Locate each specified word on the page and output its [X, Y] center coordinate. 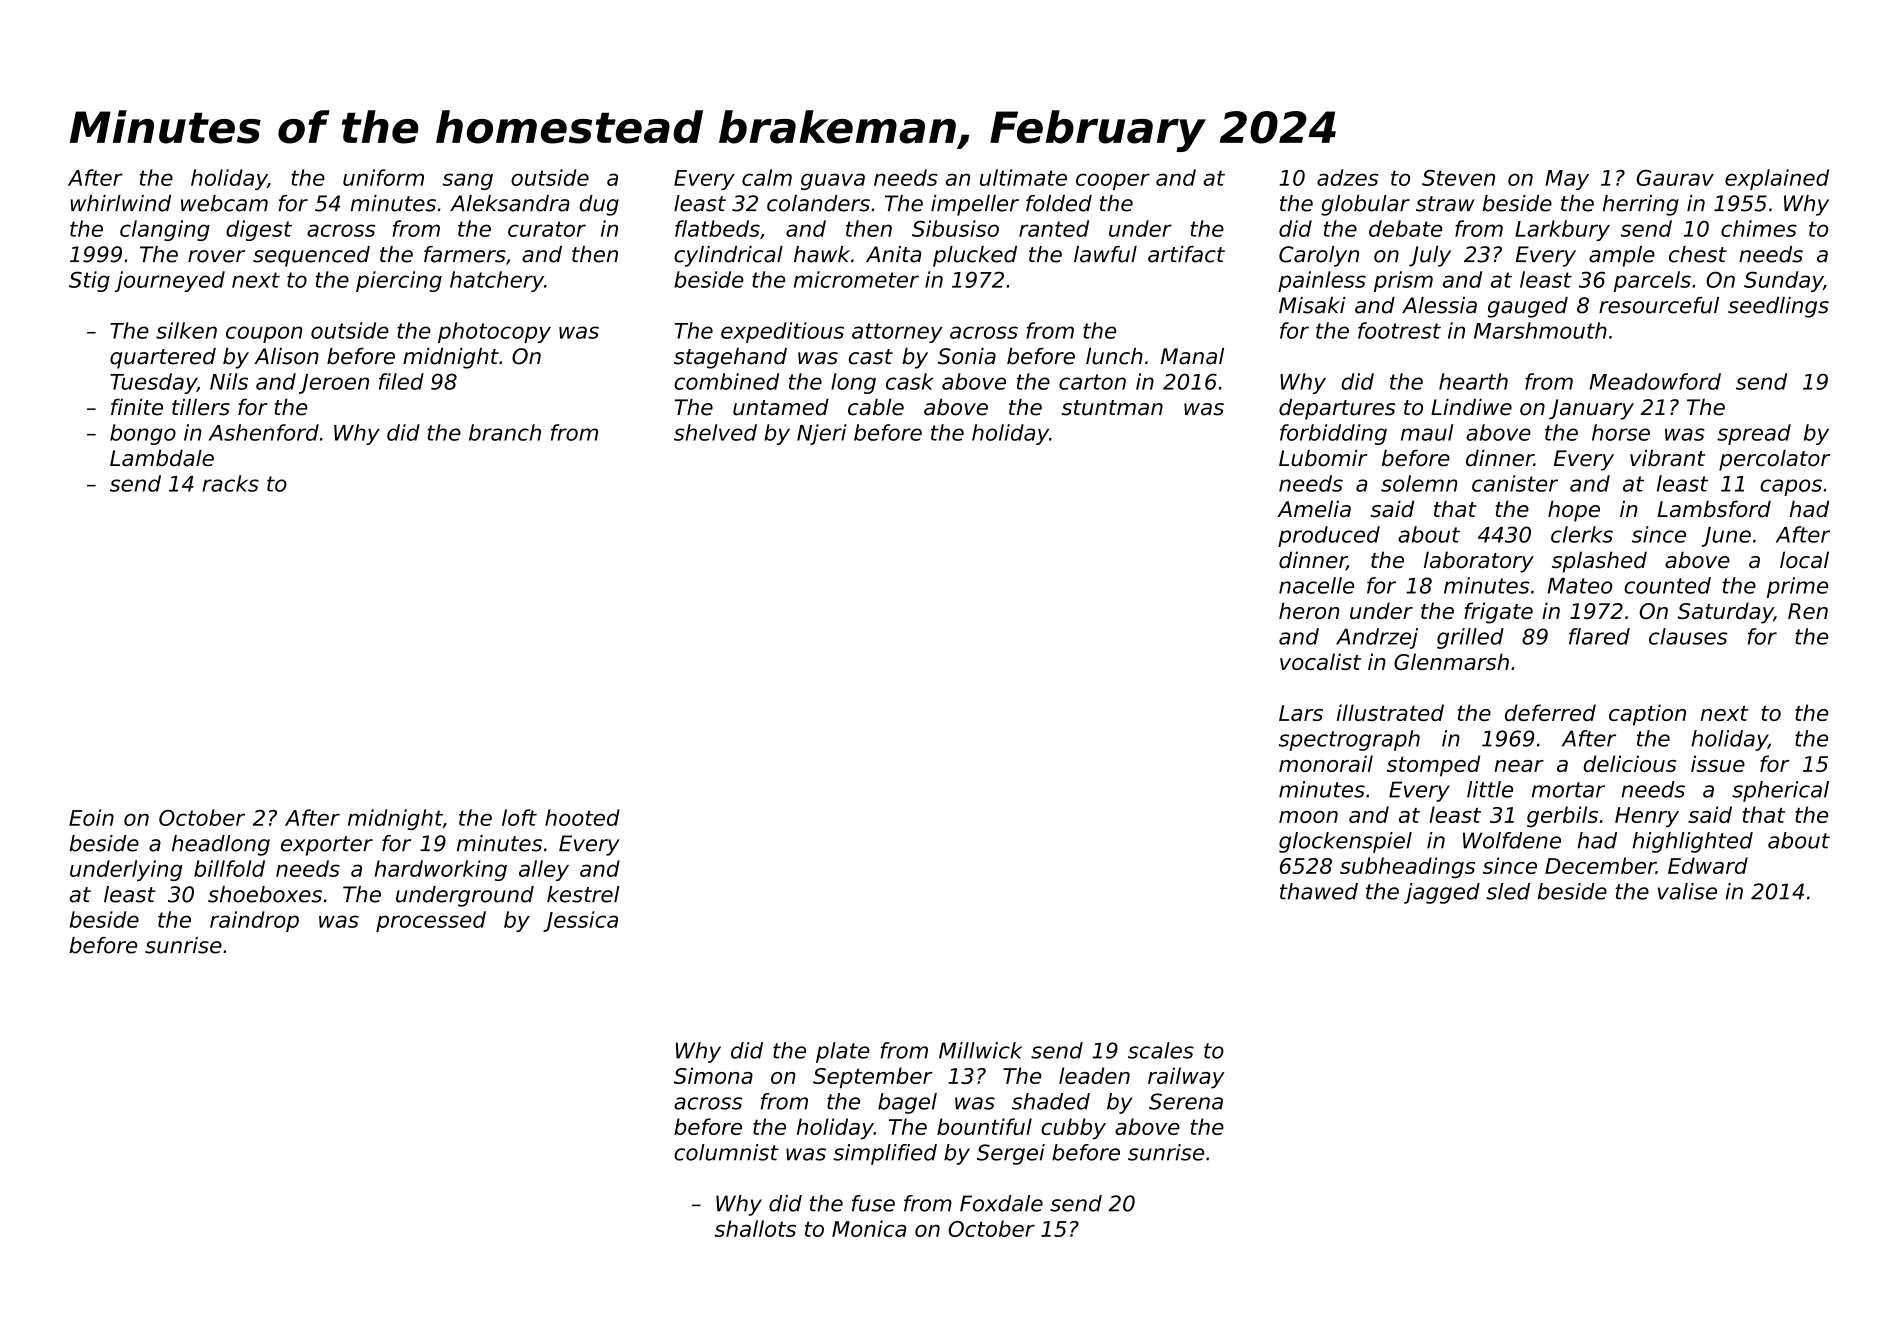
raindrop [254, 921]
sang [468, 181]
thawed [1319, 891]
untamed [781, 407]
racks [230, 483]
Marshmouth [1540, 330]
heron [1309, 610]
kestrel [583, 894]
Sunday [1783, 281]
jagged [1442, 893]
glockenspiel [1345, 842]
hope [1574, 511]
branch [505, 432]
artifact [1186, 254]
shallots [755, 1228]
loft [519, 817]
